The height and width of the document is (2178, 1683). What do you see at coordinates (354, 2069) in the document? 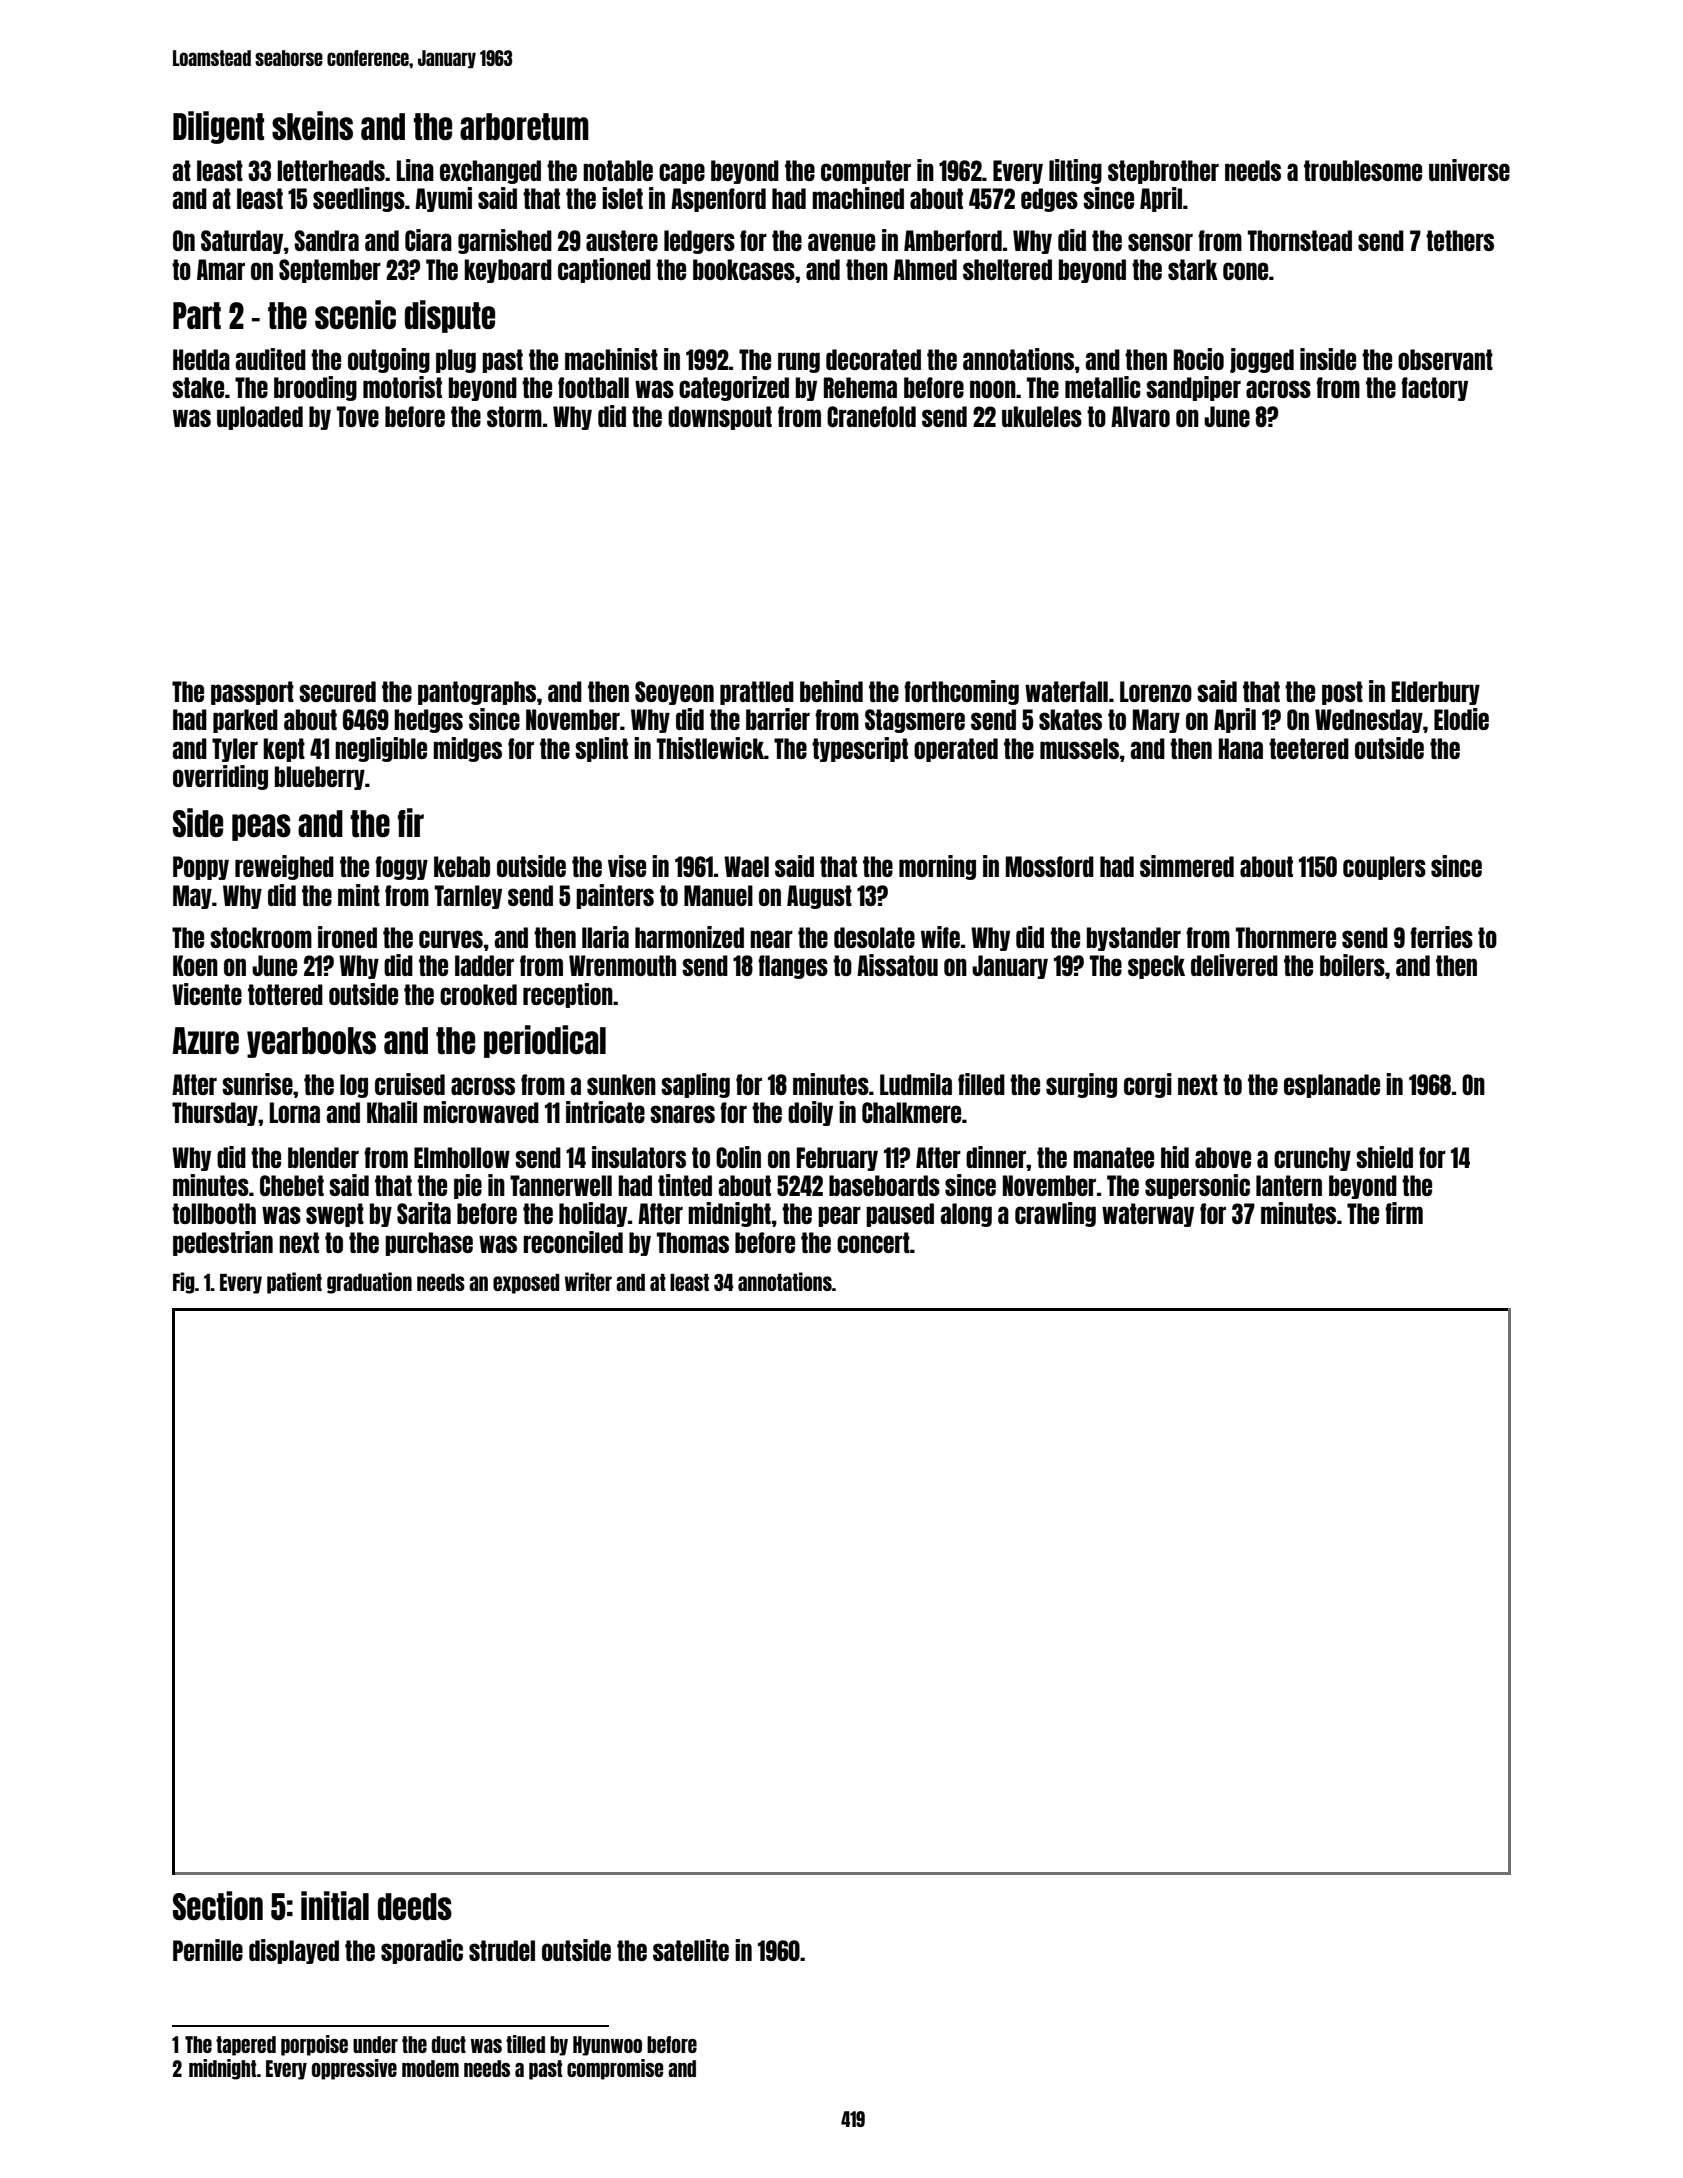
I see `oppressive` at bounding box center [354, 2069].
